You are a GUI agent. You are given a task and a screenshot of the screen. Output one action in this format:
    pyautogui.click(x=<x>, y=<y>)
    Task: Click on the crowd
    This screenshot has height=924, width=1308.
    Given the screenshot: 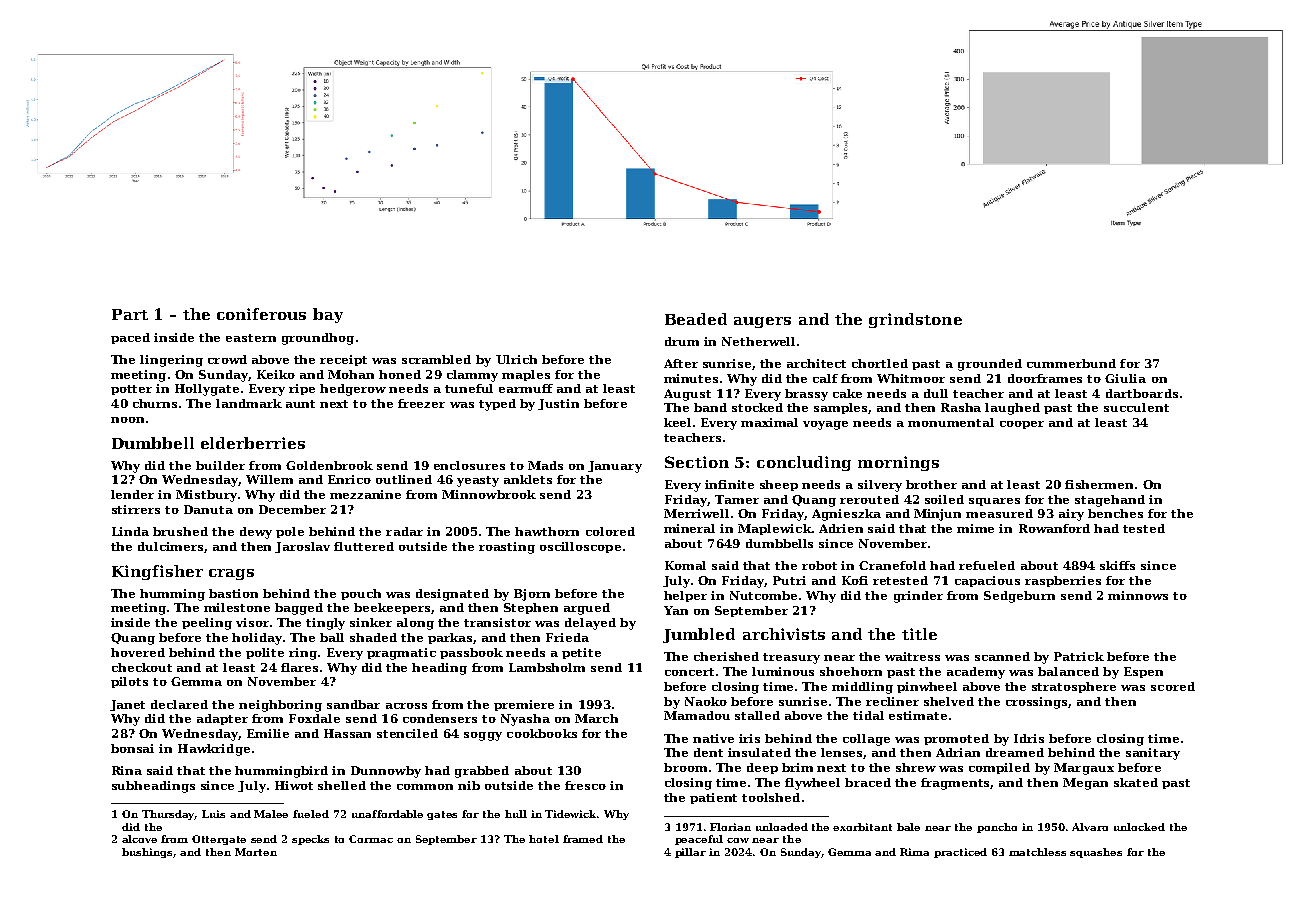 What is the action you would take?
    pyautogui.click(x=227, y=359)
